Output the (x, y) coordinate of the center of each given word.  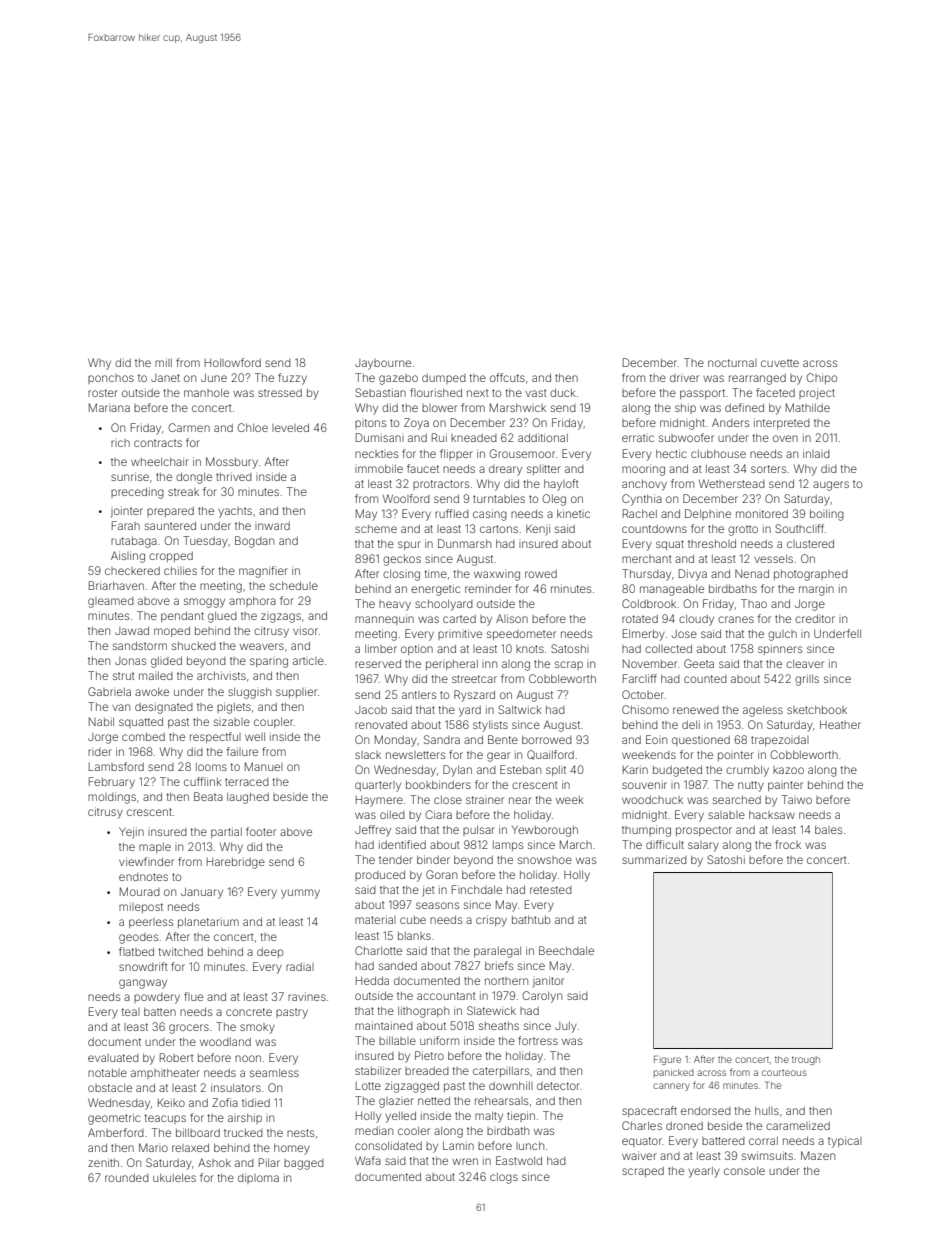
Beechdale (566, 950)
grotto (743, 530)
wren (465, 1161)
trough (806, 1060)
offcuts (507, 377)
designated (164, 708)
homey (292, 1149)
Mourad (140, 891)
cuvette (780, 363)
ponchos (111, 379)
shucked (194, 646)
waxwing (497, 576)
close (448, 800)
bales (828, 830)
